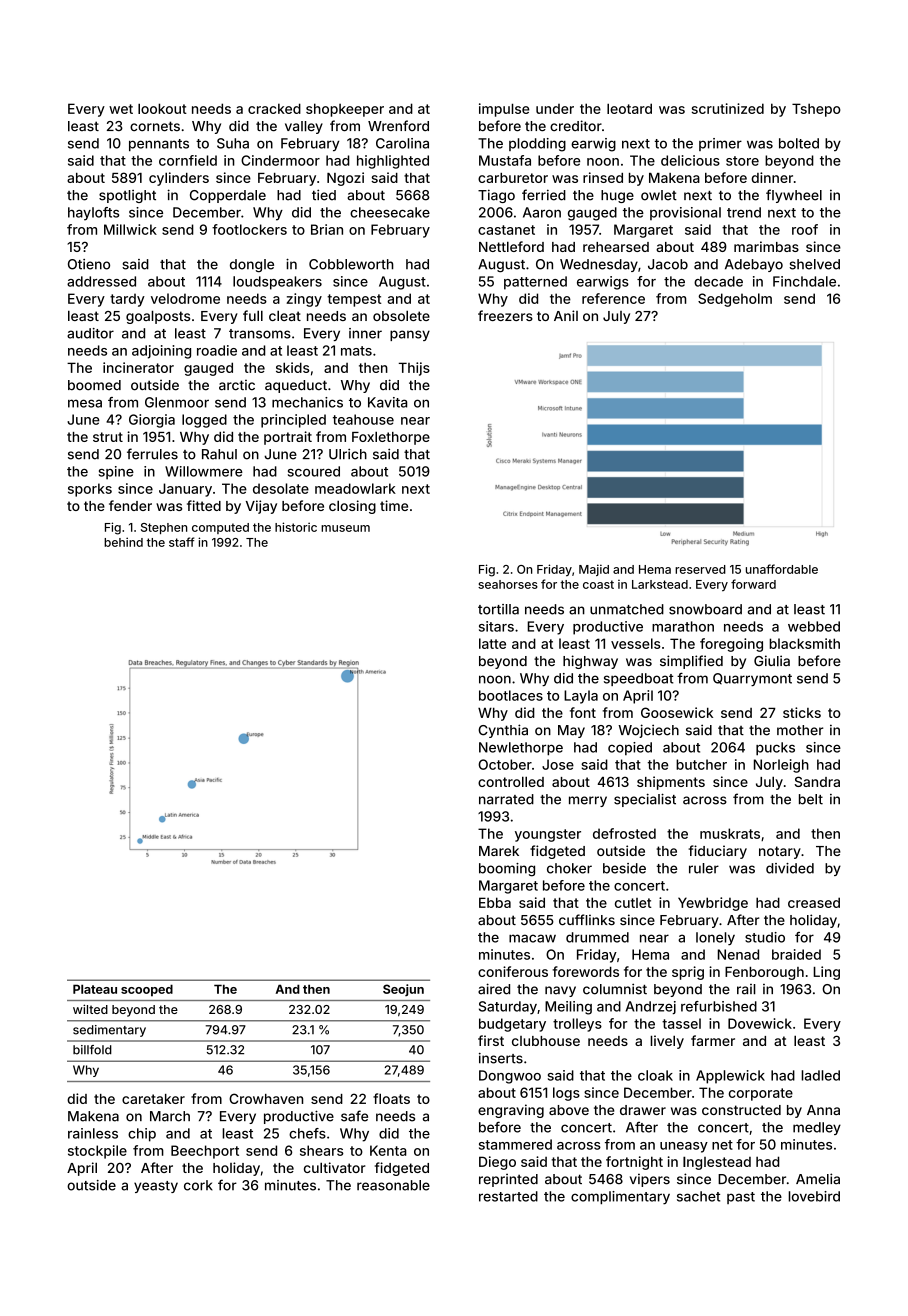 This image has width=908, height=1316. I want to click on Plateau, so click(95, 989).
